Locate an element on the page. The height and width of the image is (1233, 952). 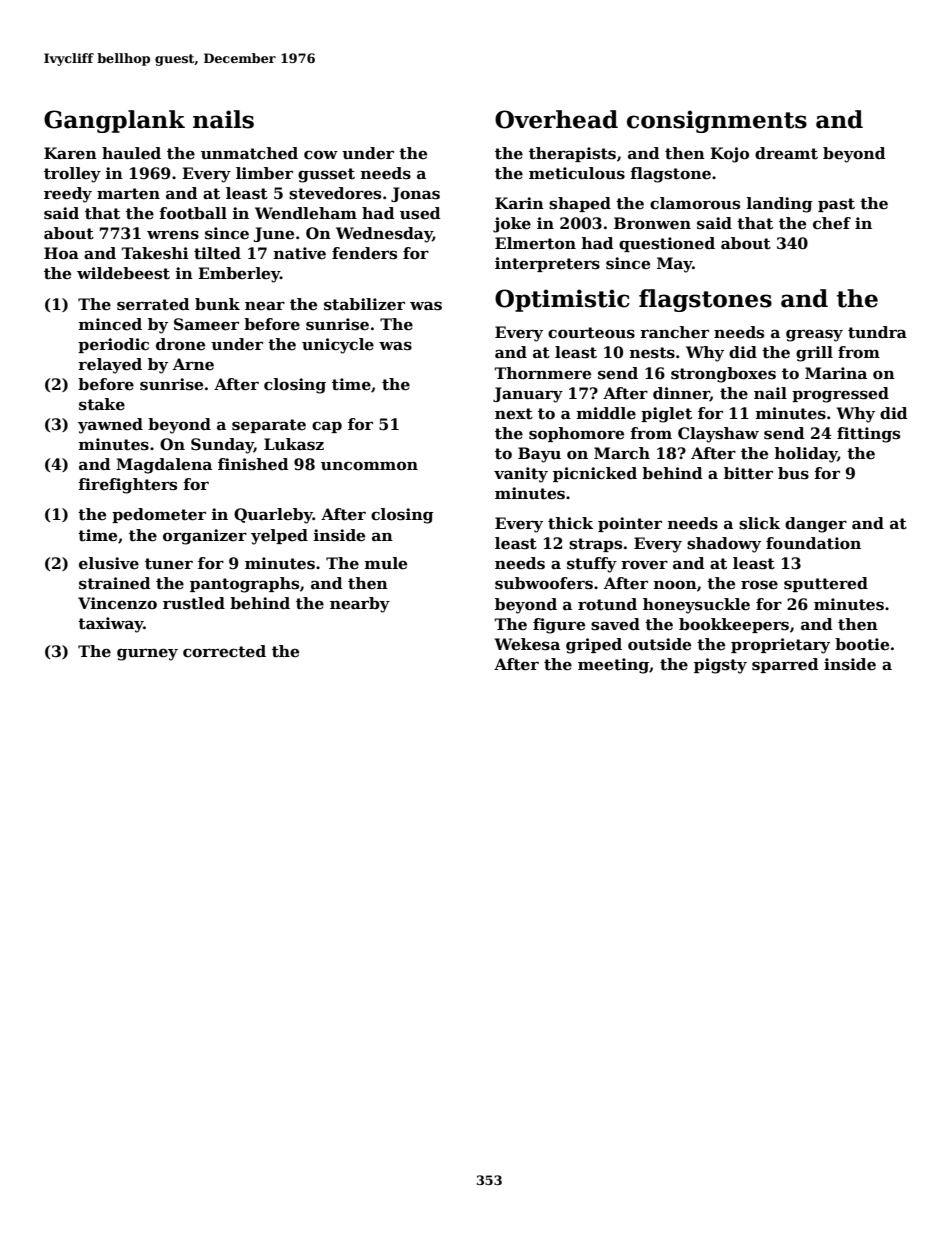
cow is located at coordinates (321, 155).
